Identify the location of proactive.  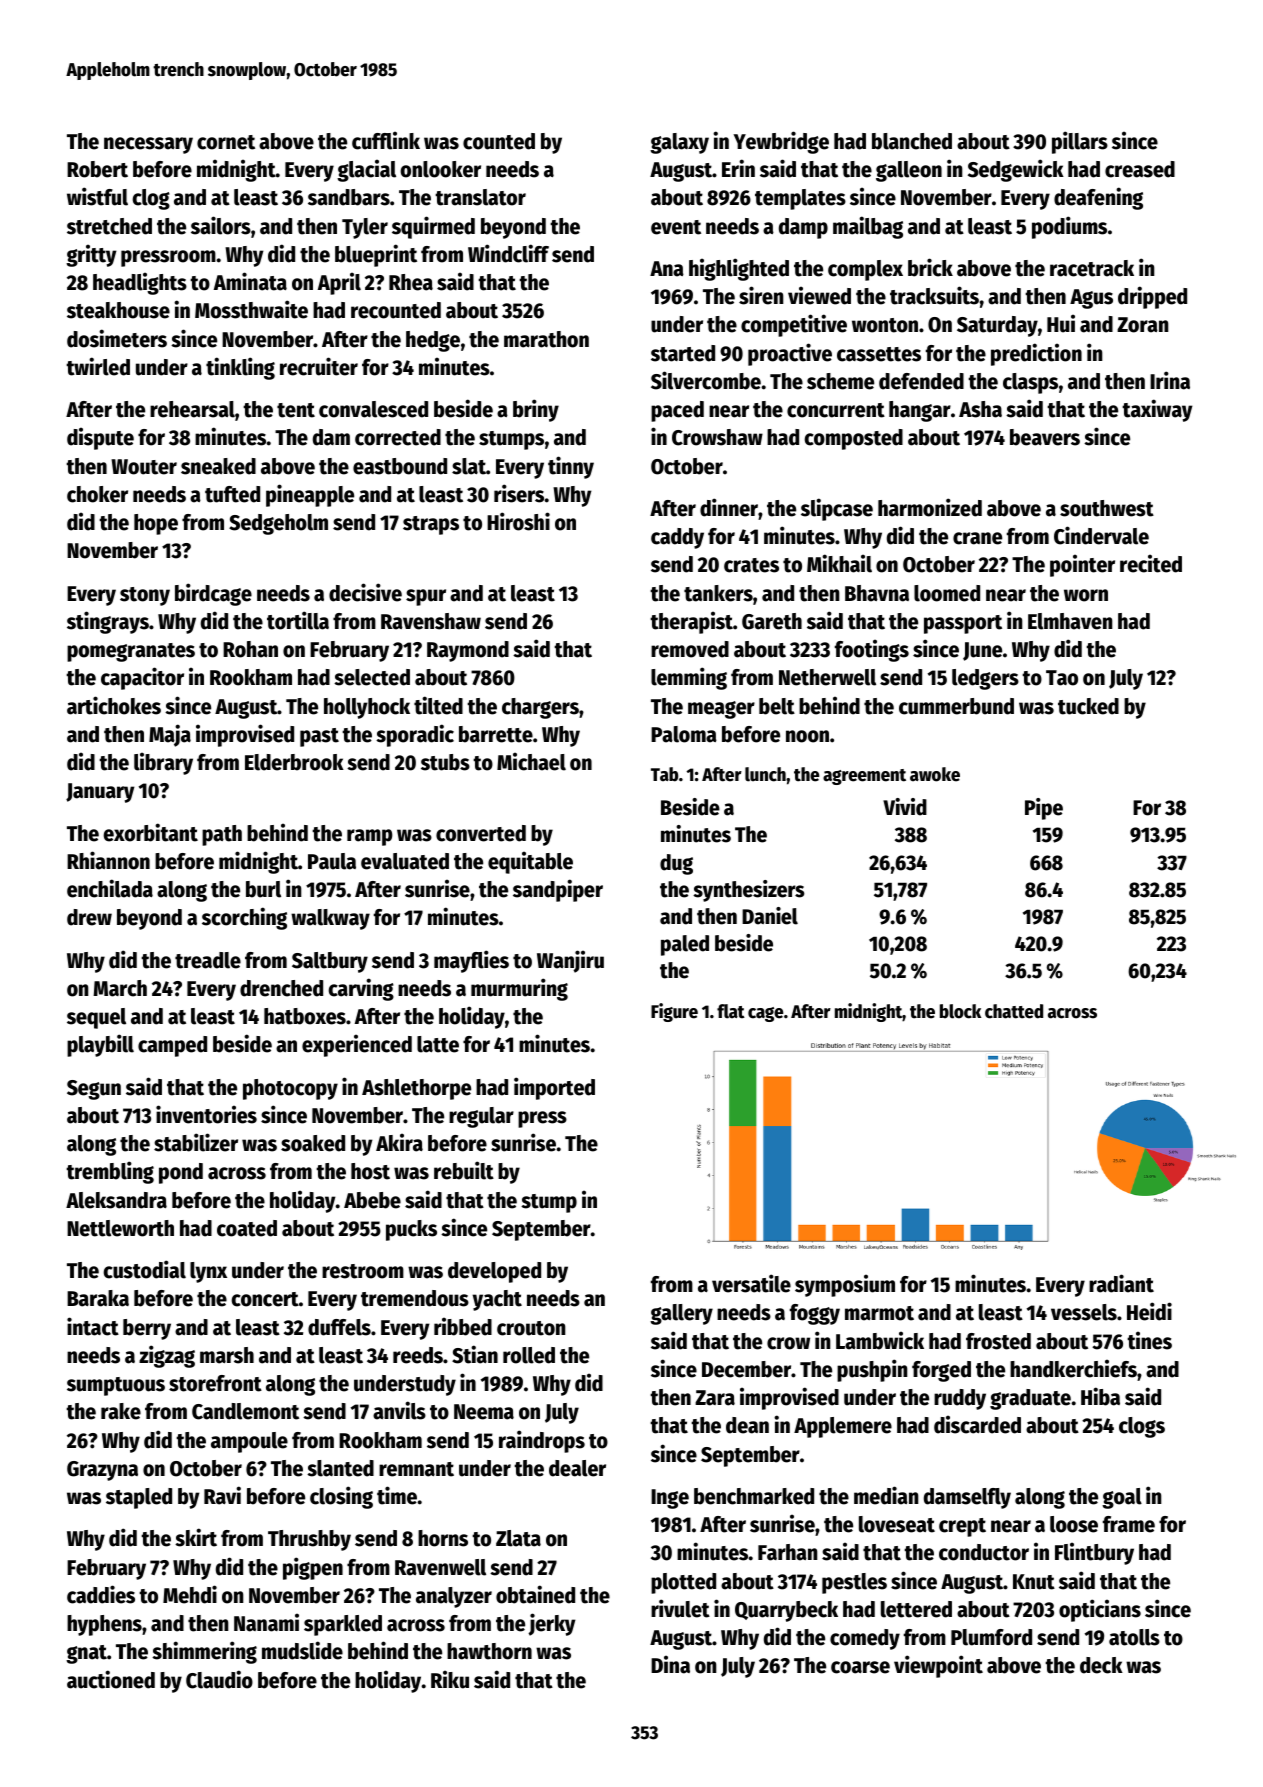
(790, 354).
